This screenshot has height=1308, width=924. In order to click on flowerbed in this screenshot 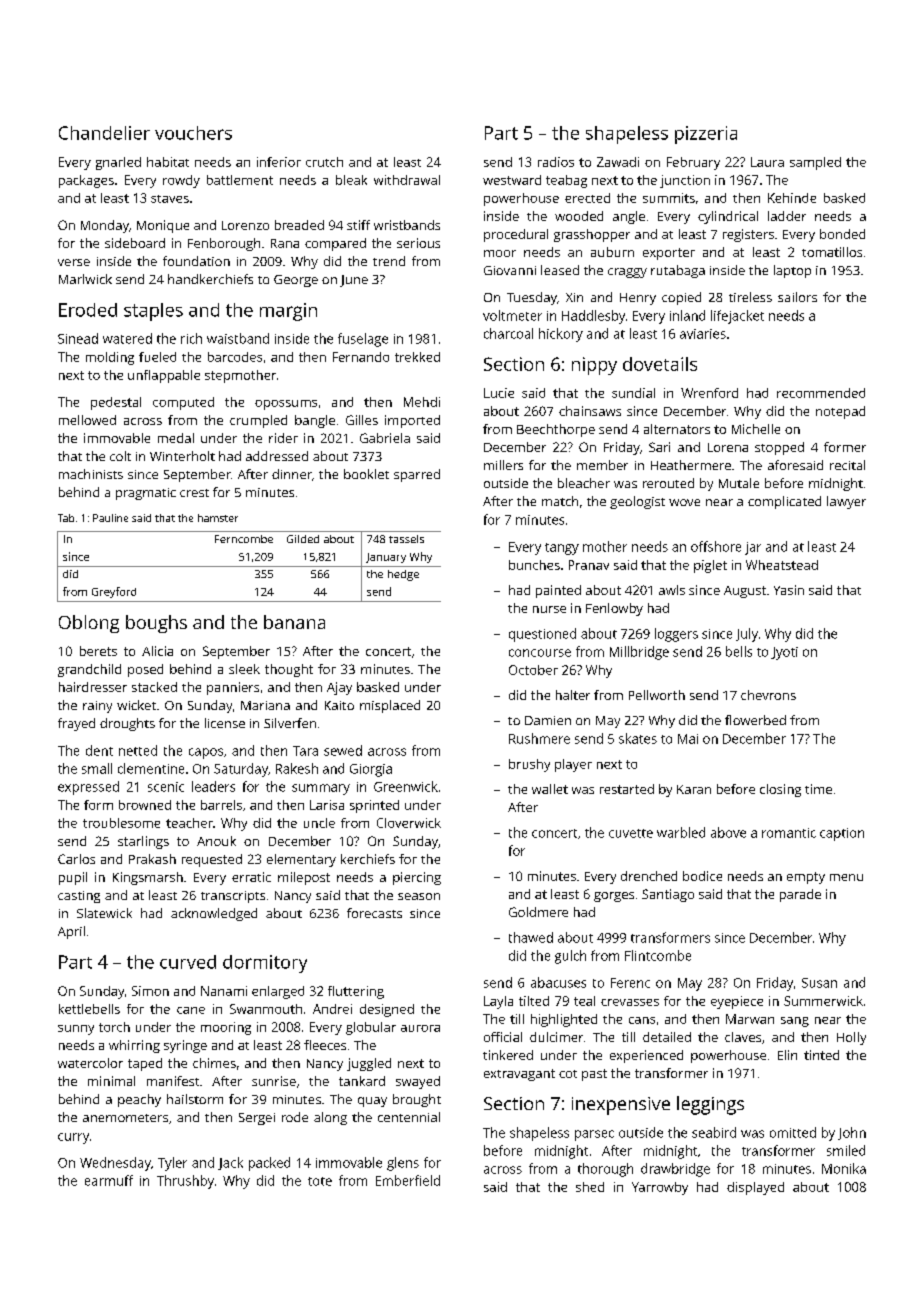, I will do `click(755, 720)`.
